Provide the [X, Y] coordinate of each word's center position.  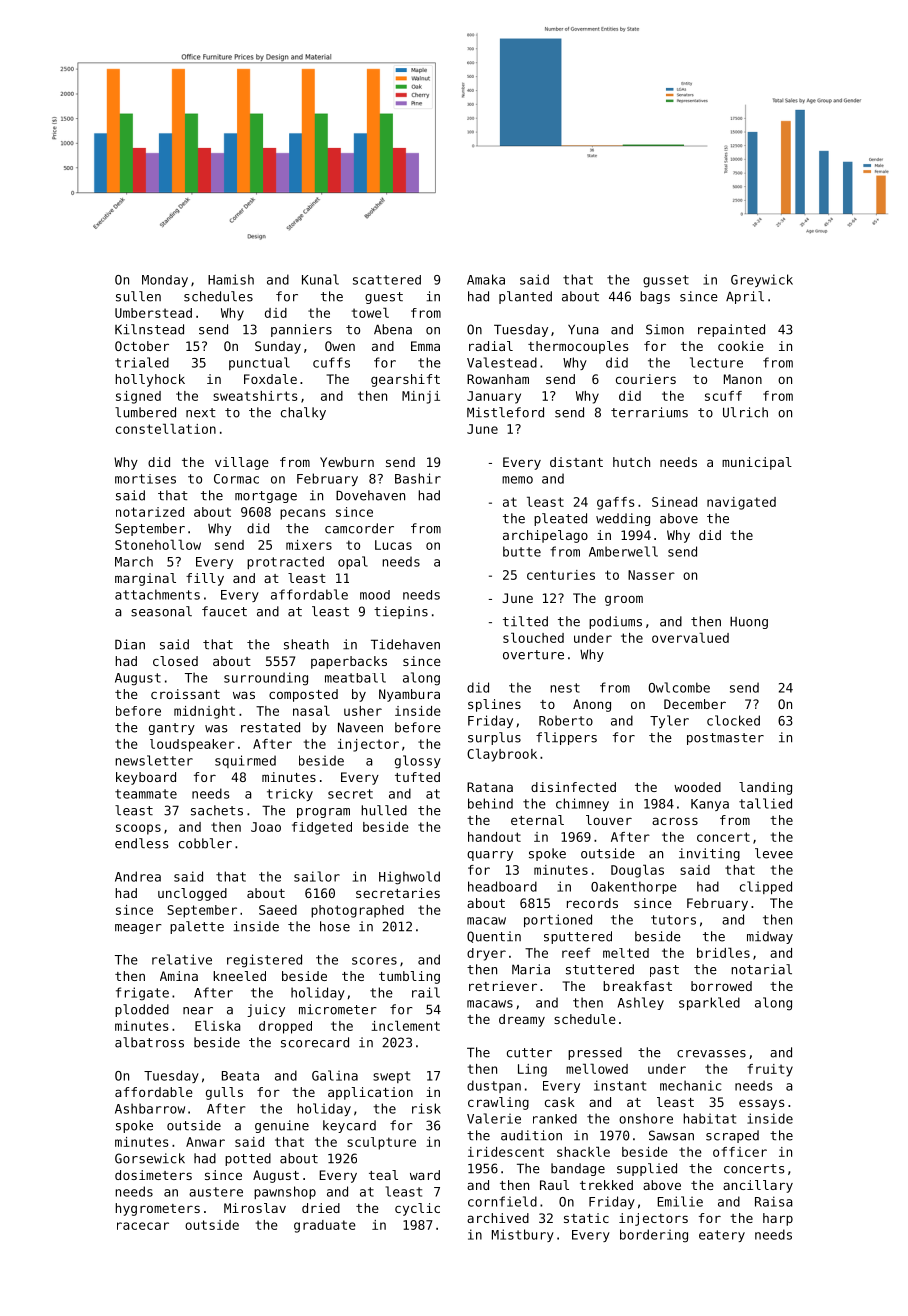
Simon [665, 329]
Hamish [231, 279]
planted [525, 297]
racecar [143, 1226]
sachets [217, 810]
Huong [749, 623]
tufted [417, 777]
